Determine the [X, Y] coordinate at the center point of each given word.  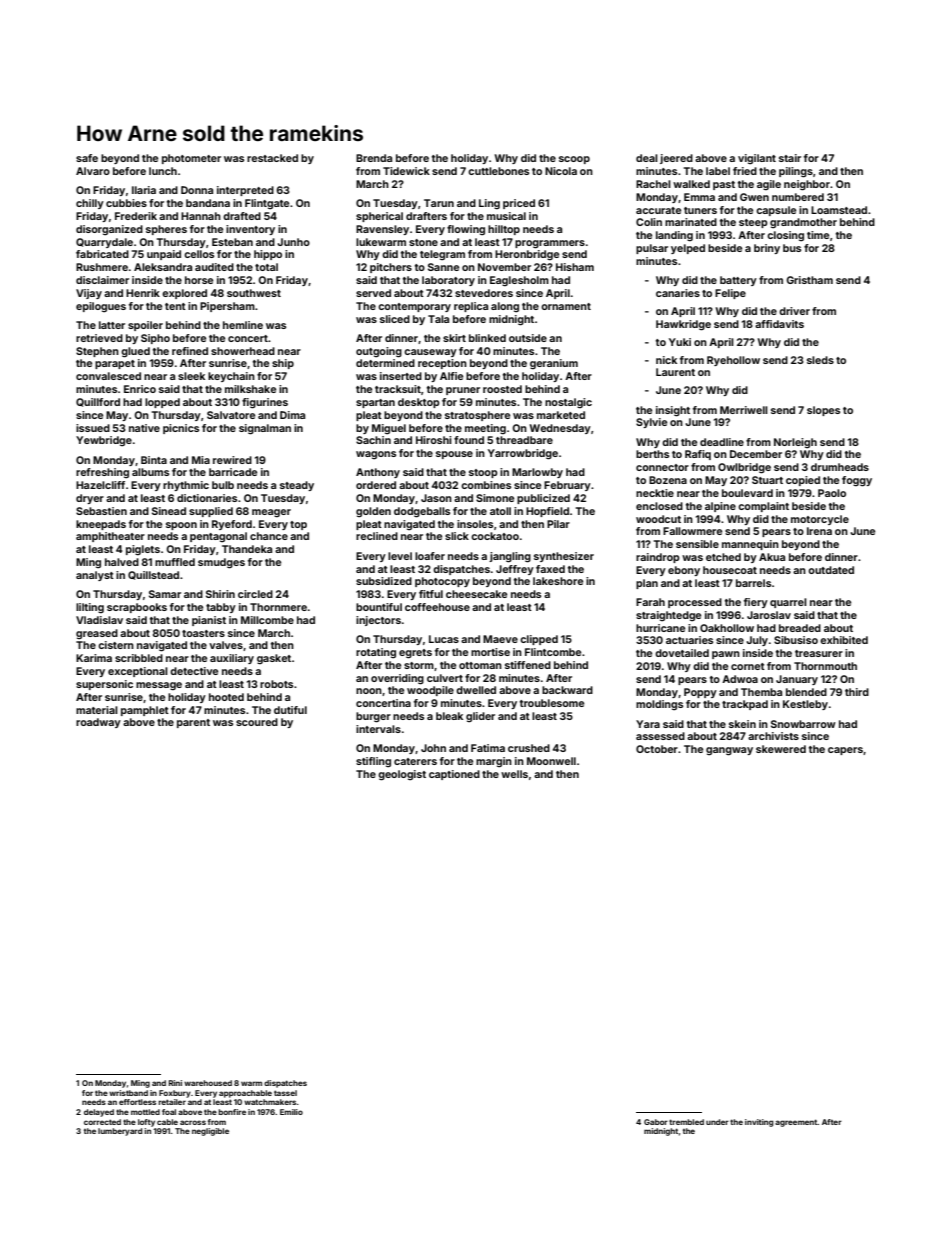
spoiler [145, 326]
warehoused [208, 1083]
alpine [720, 507]
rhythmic [186, 486]
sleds [820, 360]
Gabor [656, 1122]
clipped [539, 640]
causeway [430, 353]
